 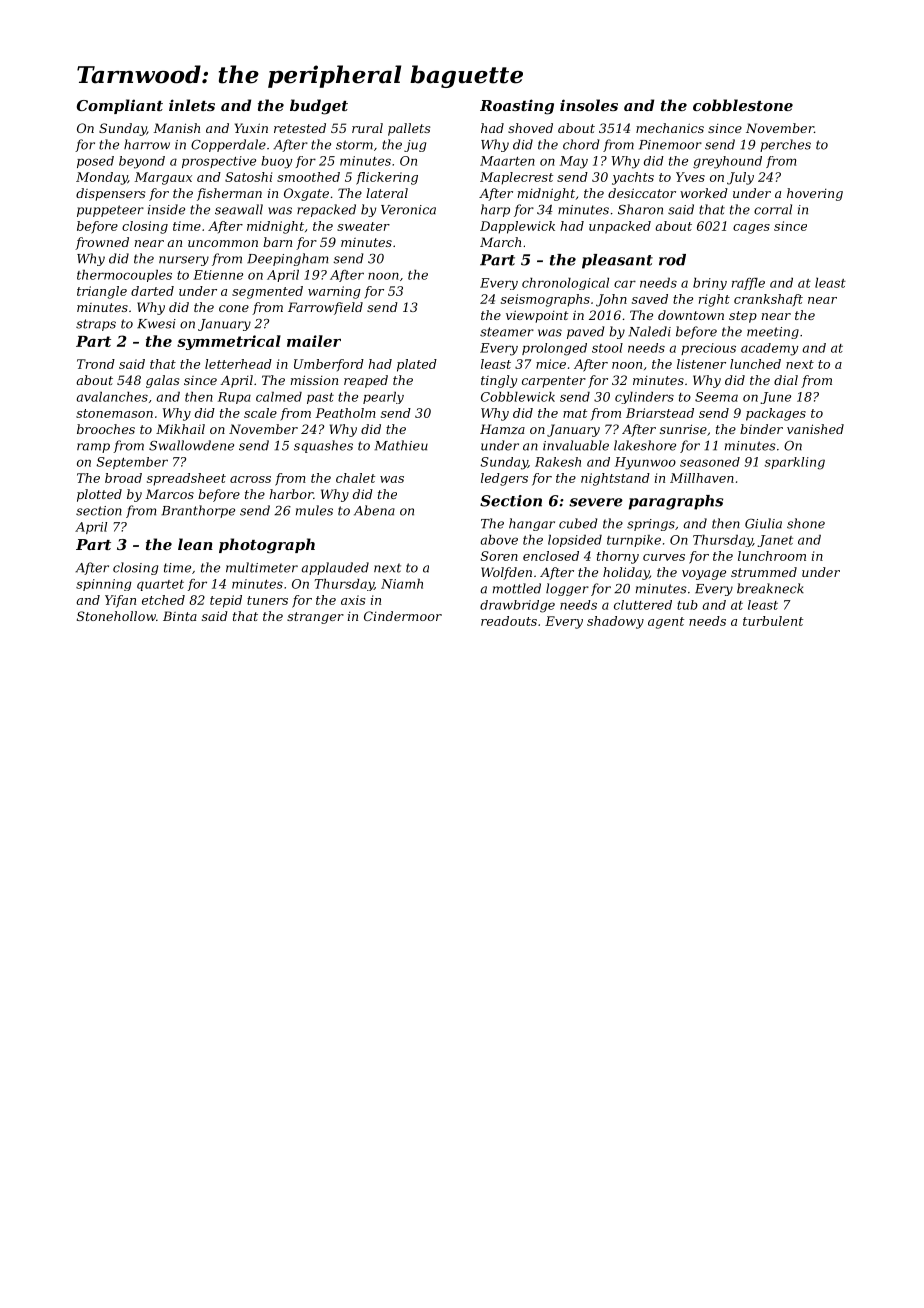 What do you see at coordinates (620, 227) in the document?
I see `unpacked` at bounding box center [620, 227].
